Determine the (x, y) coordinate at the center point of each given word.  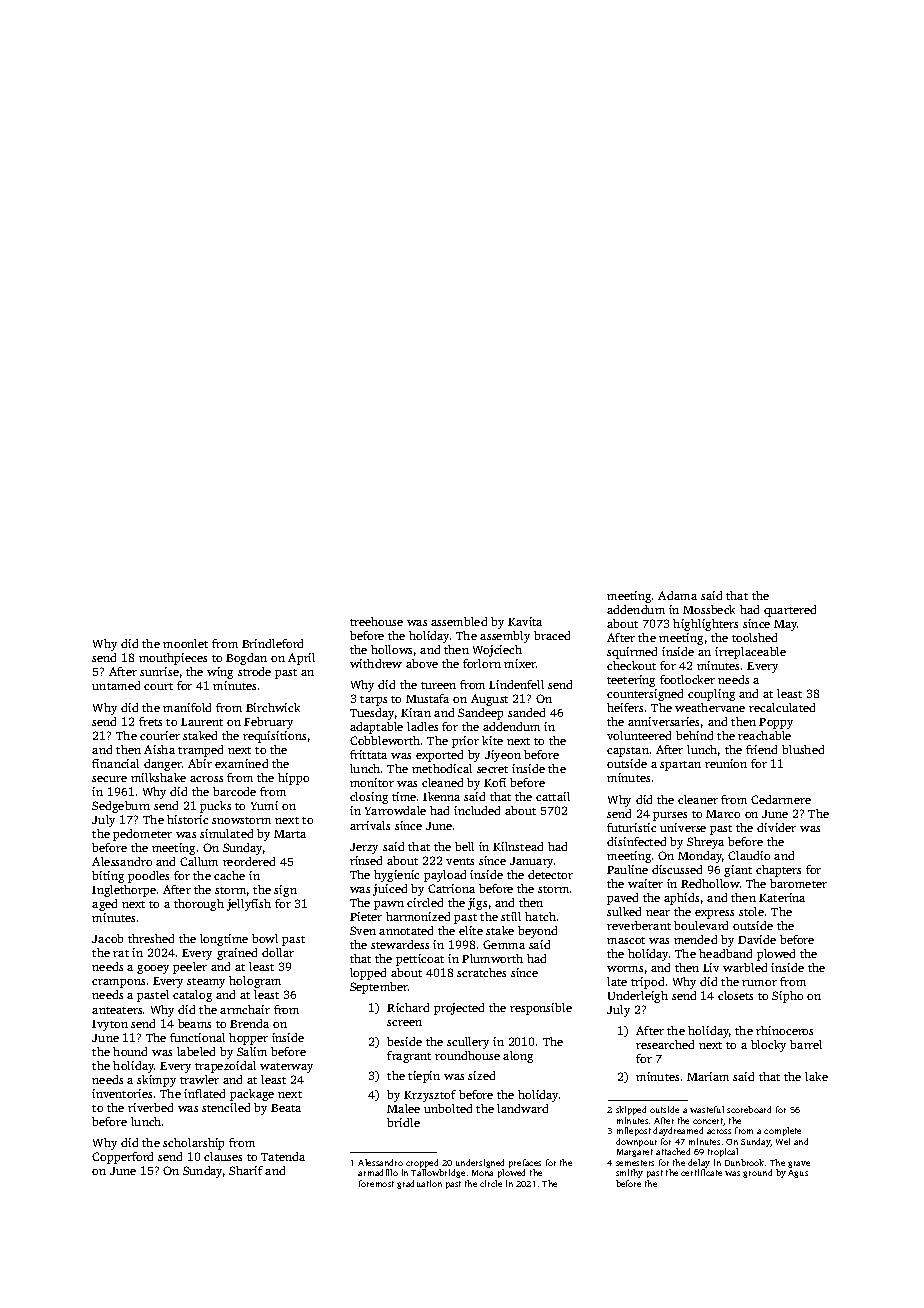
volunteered (639, 735)
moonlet (185, 643)
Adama (677, 595)
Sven (363, 930)
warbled (745, 967)
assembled (459, 621)
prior (465, 742)
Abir (200, 763)
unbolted (448, 1108)
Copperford (122, 1158)
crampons (118, 983)
